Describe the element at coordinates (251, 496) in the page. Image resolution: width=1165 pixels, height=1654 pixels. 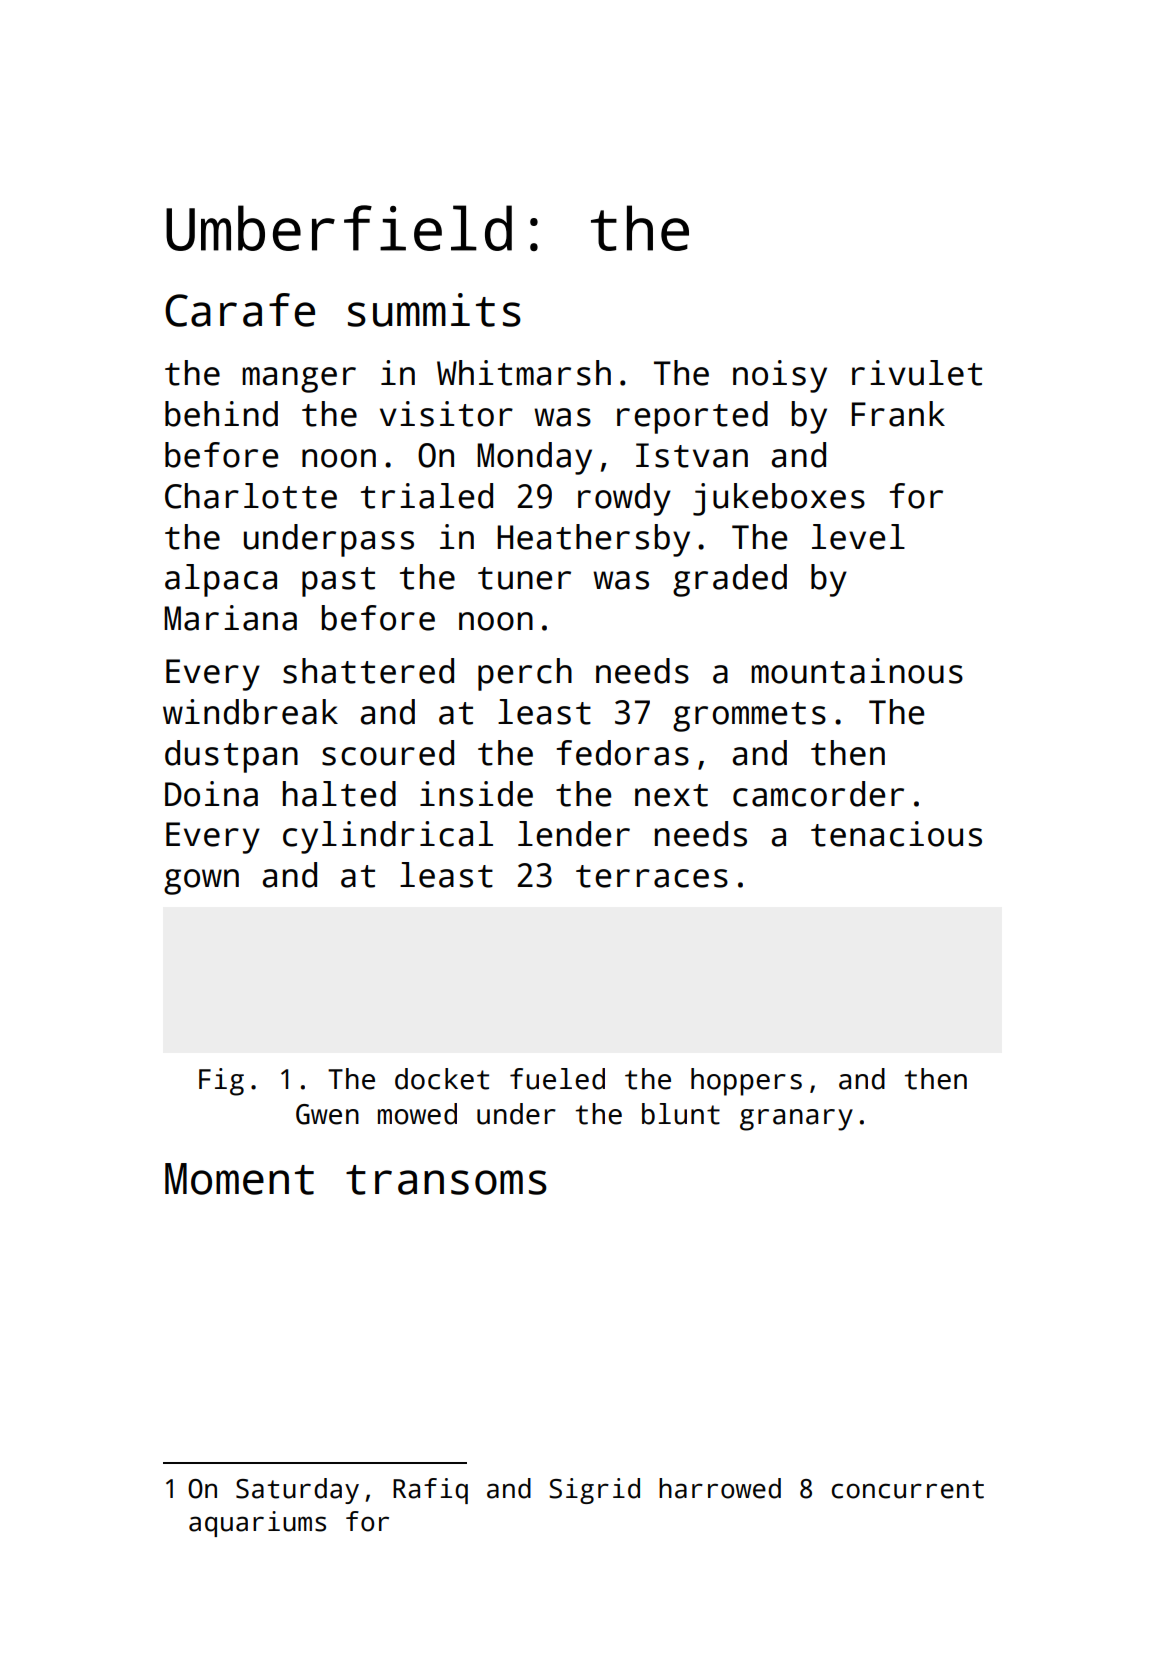
I see `Charlotte` at that location.
